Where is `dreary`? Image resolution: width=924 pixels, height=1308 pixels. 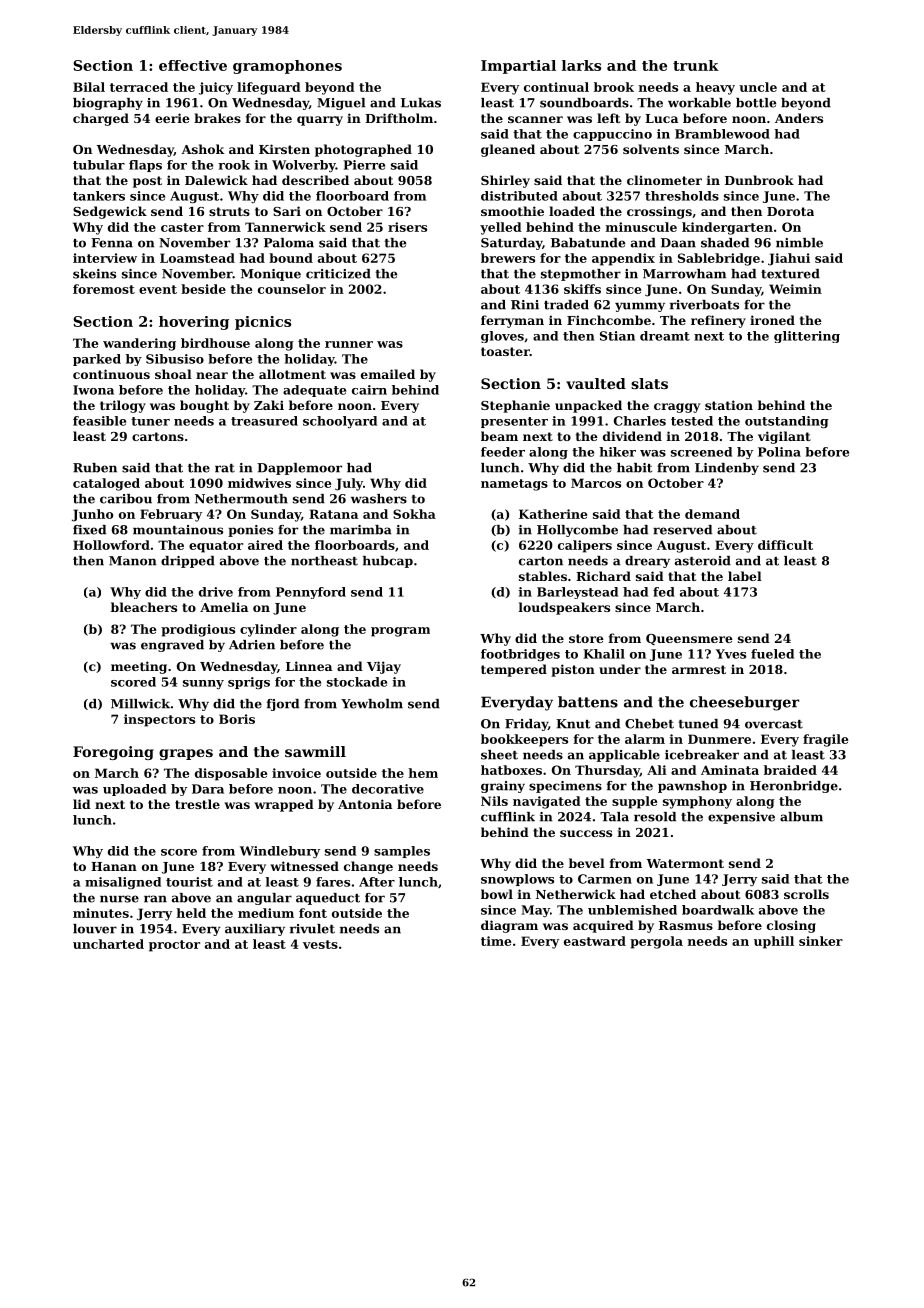
dreary is located at coordinates (647, 562).
